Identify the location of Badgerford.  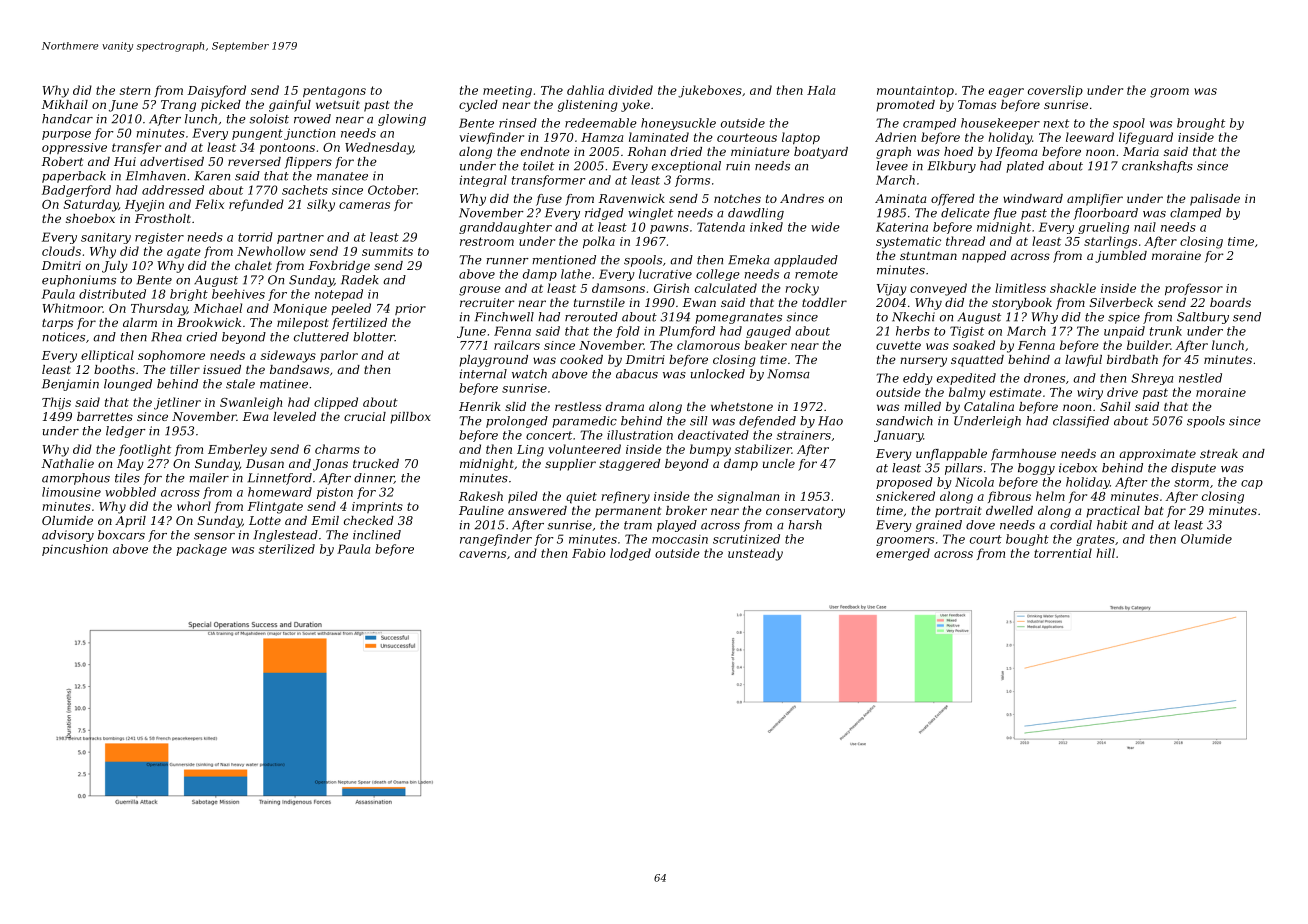
(76, 191).
